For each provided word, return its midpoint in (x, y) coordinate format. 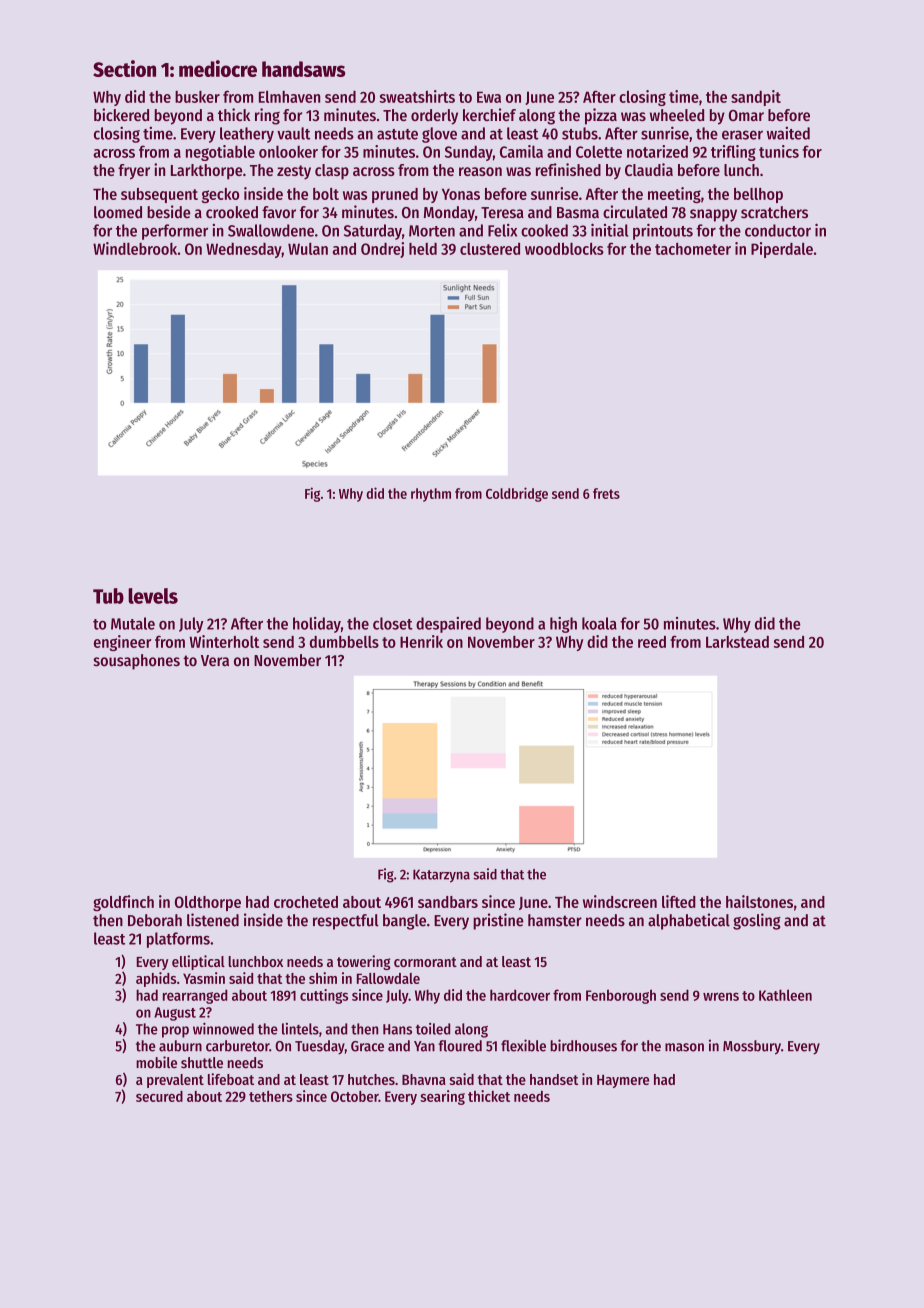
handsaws (304, 69)
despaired (448, 625)
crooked (232, 212)
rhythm (431, 495)
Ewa (489, 97)
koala (599, 623)
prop (175, 1032)
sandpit (756, 98)
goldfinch (123, 903)
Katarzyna (441, 876)
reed (652, 642)
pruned (395, 195)
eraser (742, 135)
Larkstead (737, 642)
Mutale (133, 623)
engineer (122, 643)
